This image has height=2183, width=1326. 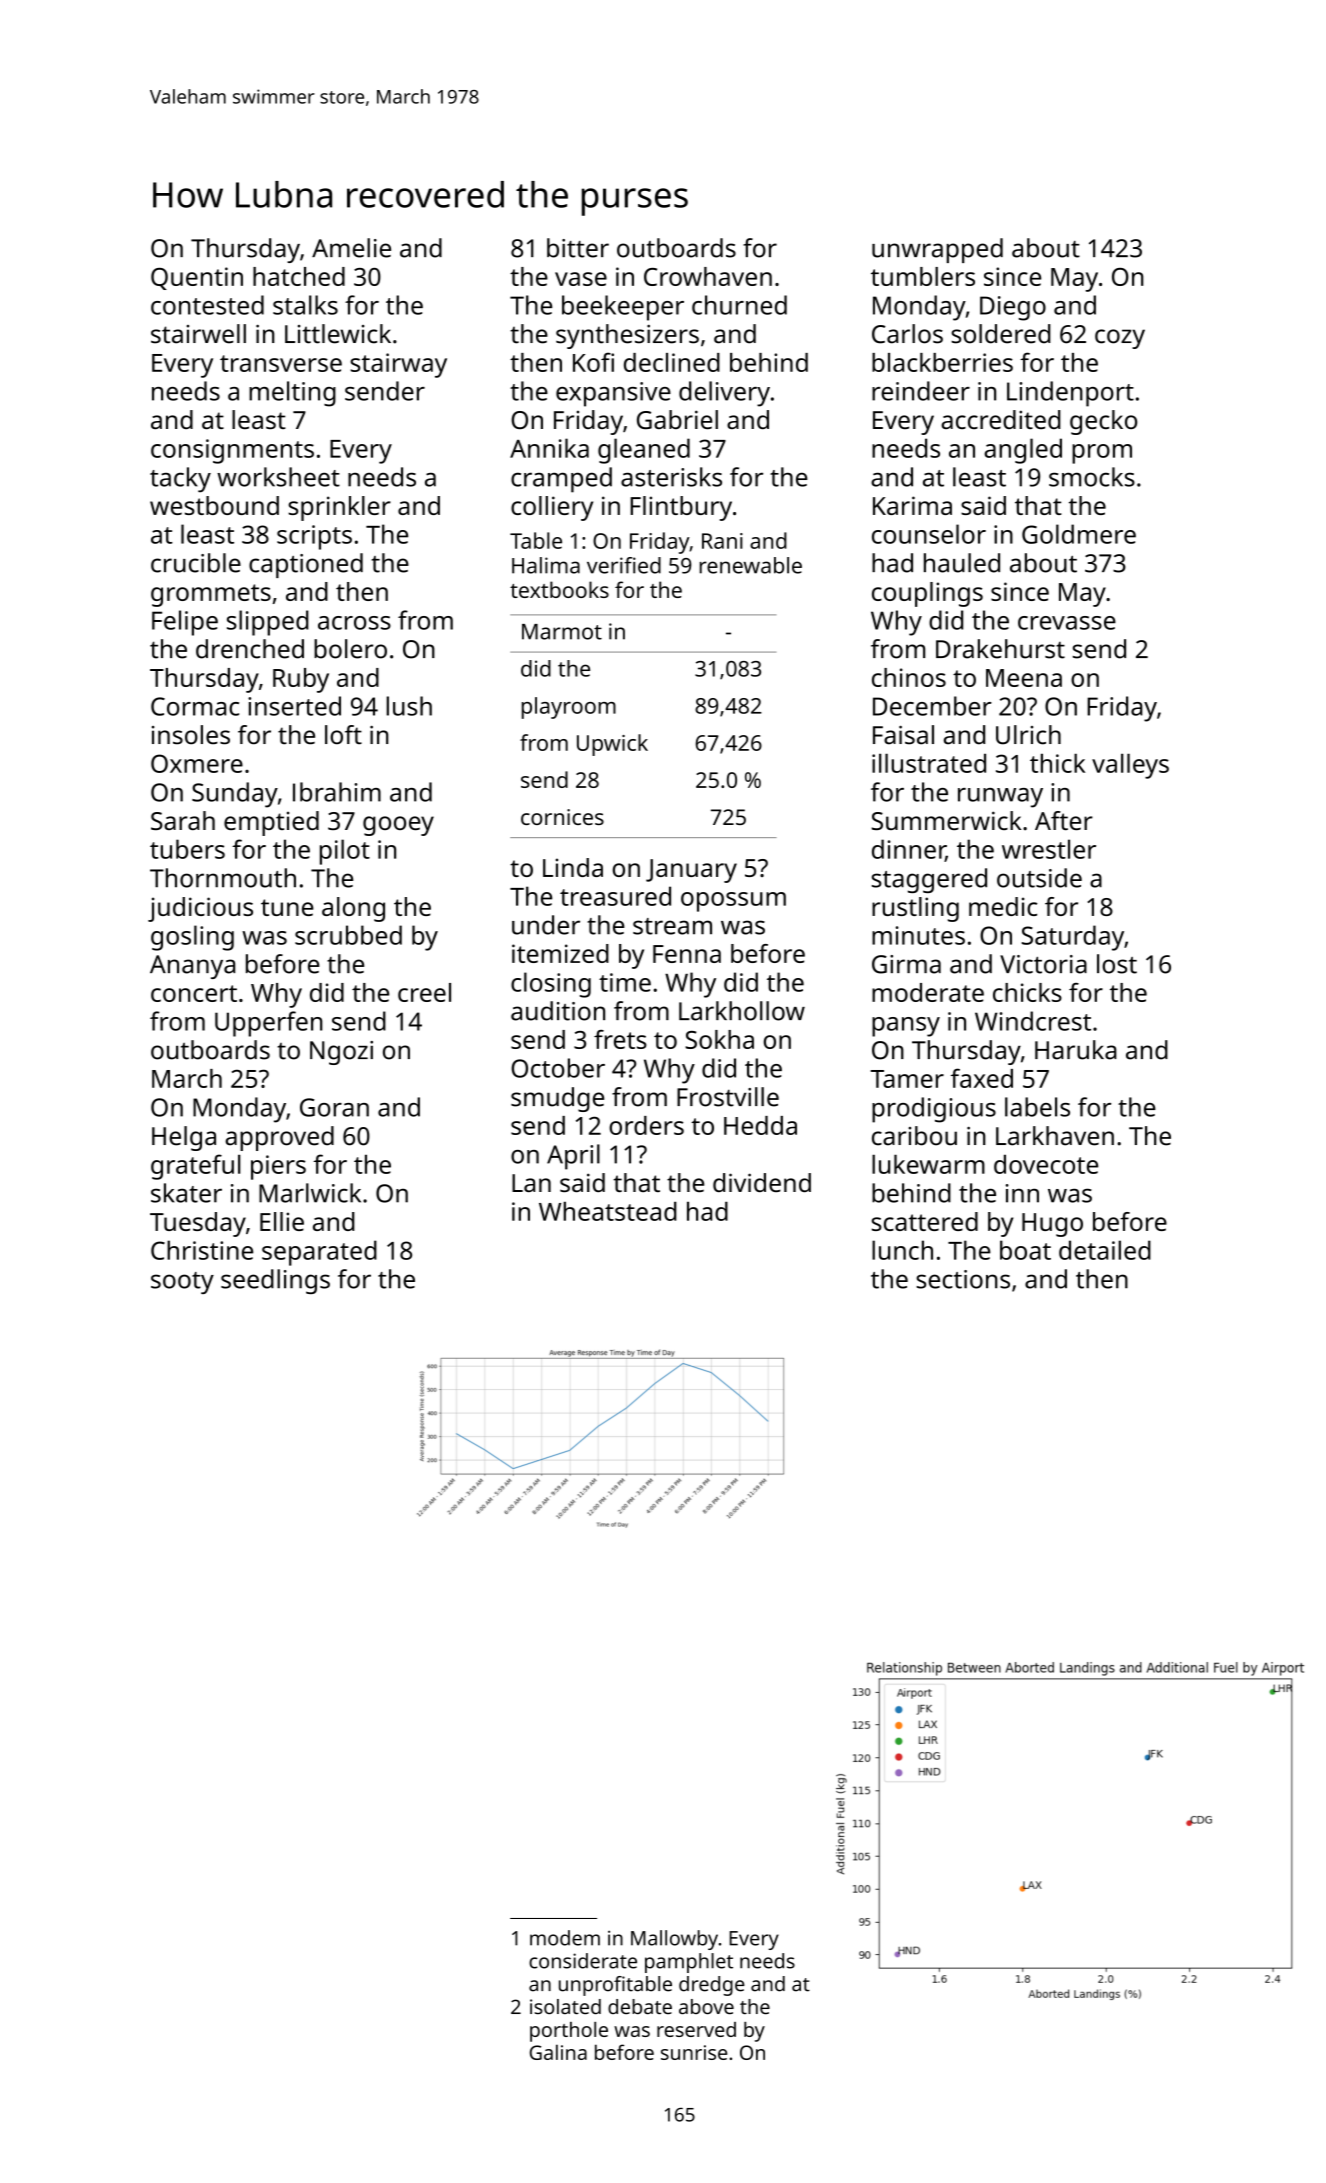 I want to click on concert, so click(x=194, y=993).
